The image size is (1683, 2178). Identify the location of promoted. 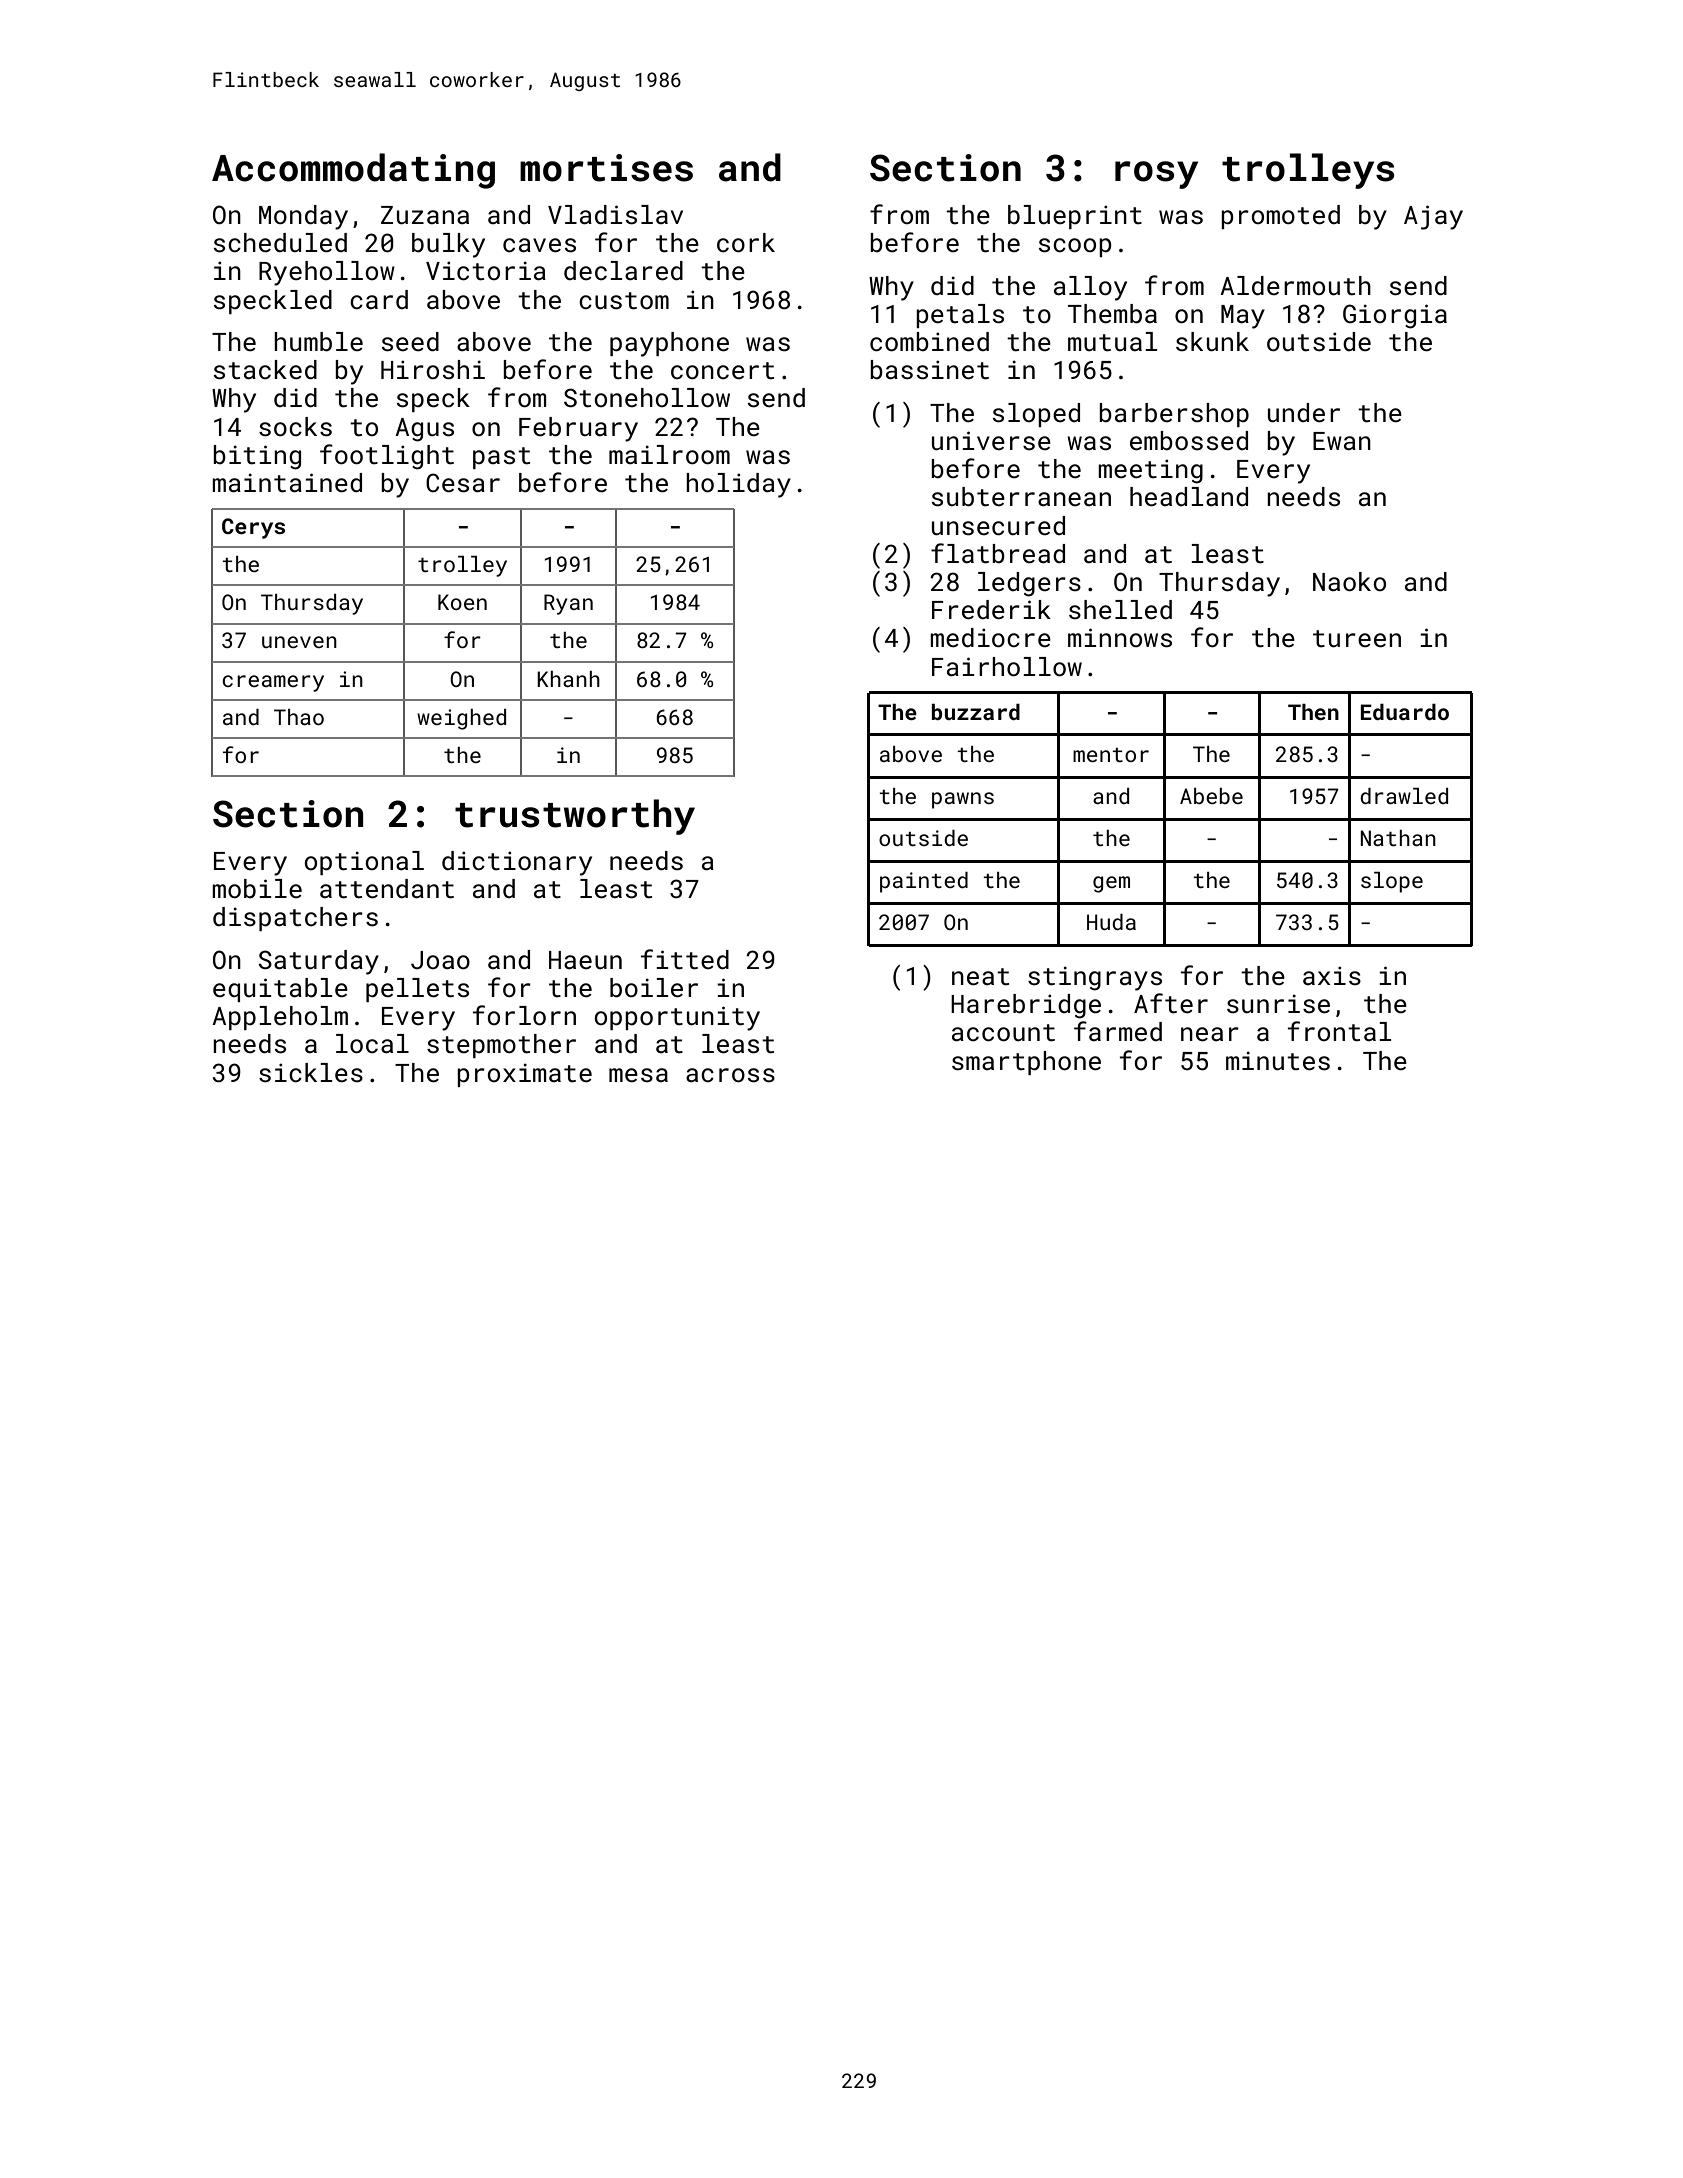
(1280, 217).
